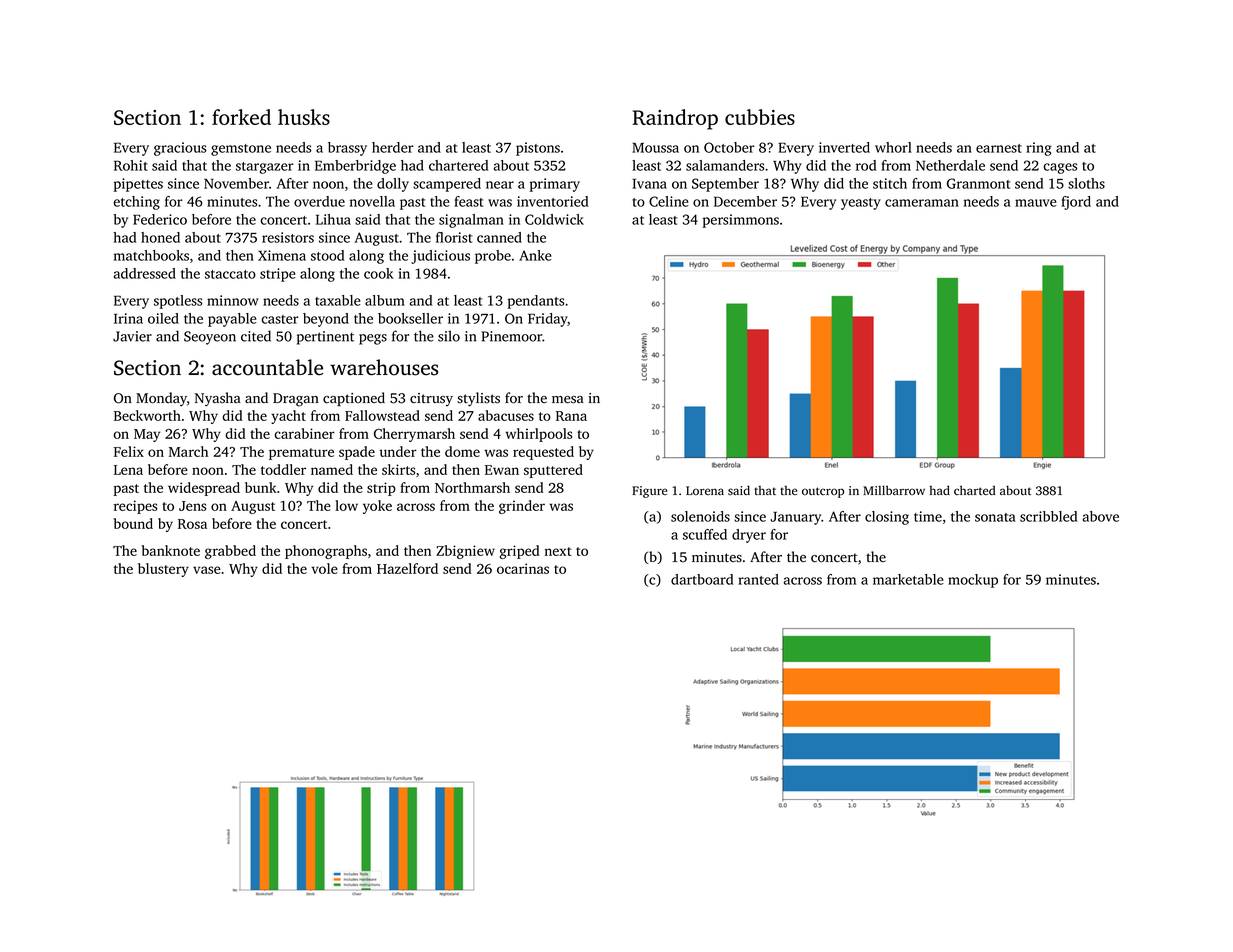 This screenshot has width=1233, height=952. Describe the element at coordinates (241, 117) in the screenshot. I see `forked` at that location.
